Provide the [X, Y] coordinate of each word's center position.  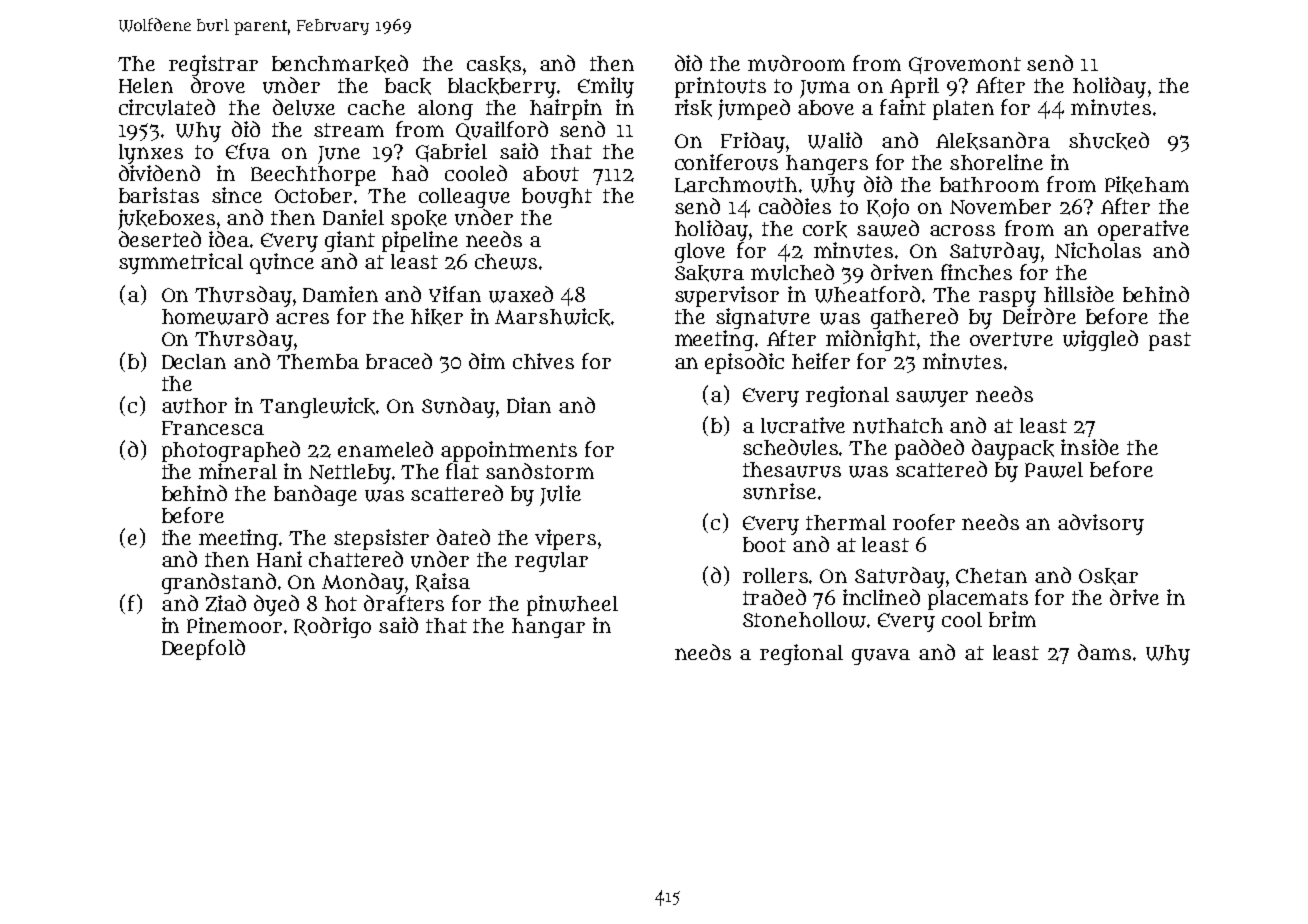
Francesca [213, 428]
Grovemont [965, 65]
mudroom [796, 63]
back [408, 86]
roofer [924, 522]
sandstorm [540, 471]
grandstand [219, 583]
